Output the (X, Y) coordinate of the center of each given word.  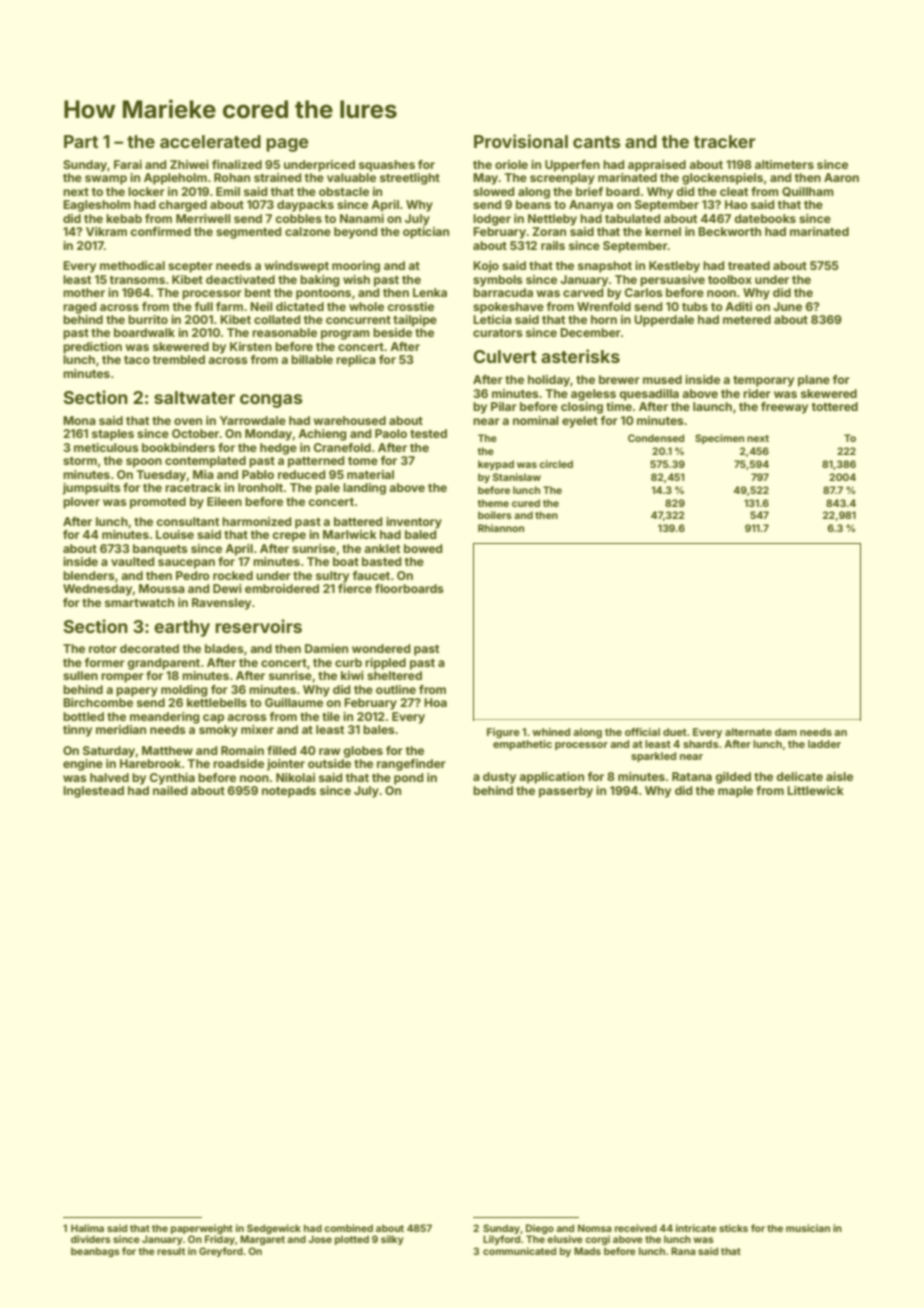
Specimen (719, 439)
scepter (190, 267)
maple (735, 792)
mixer (257, 729)
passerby (566, 792)
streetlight (410, 179)
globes (363, 752)
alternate (748, 732)
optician (426, 233)
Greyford (221, 1252)
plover (81, 503)
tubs (695, 306)
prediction (92, 348)
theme (493, 503)
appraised (657, 166)
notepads (289, 792)
